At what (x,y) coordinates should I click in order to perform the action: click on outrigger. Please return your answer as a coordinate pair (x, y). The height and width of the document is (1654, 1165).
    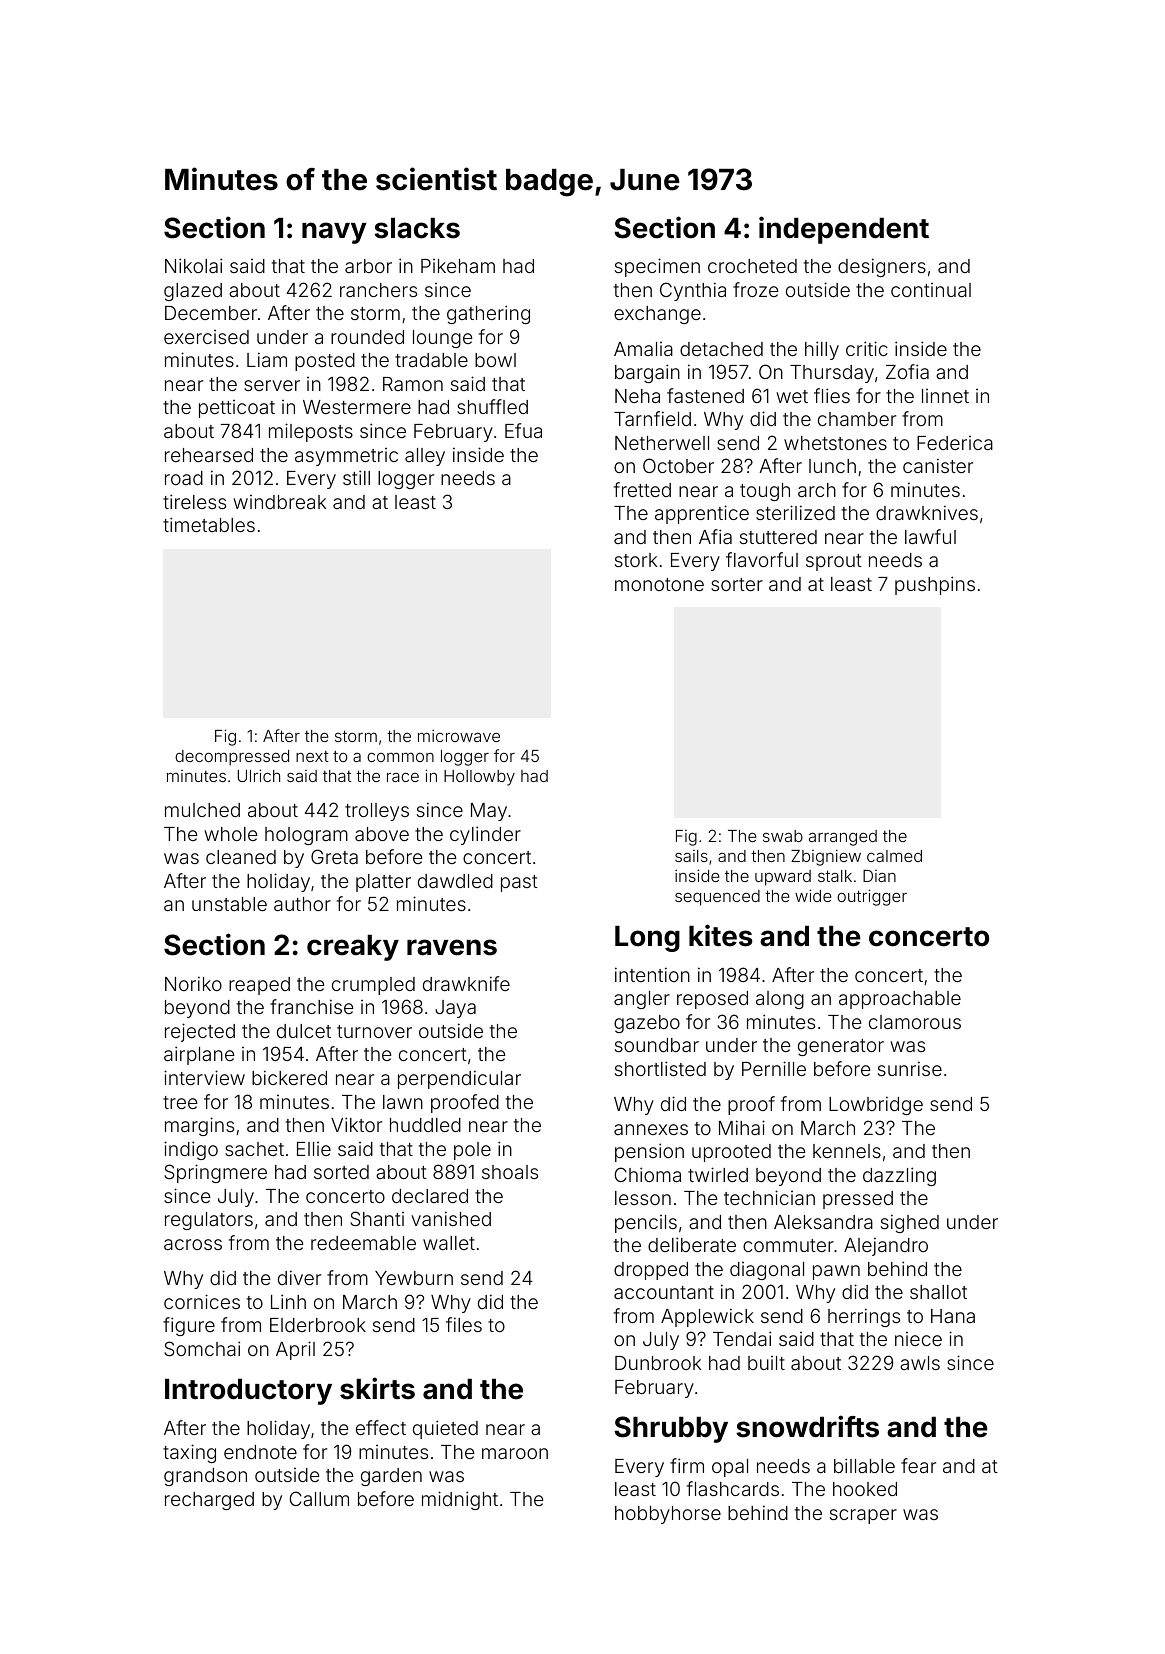
    Looking at the image, I should click on (872, 897).
